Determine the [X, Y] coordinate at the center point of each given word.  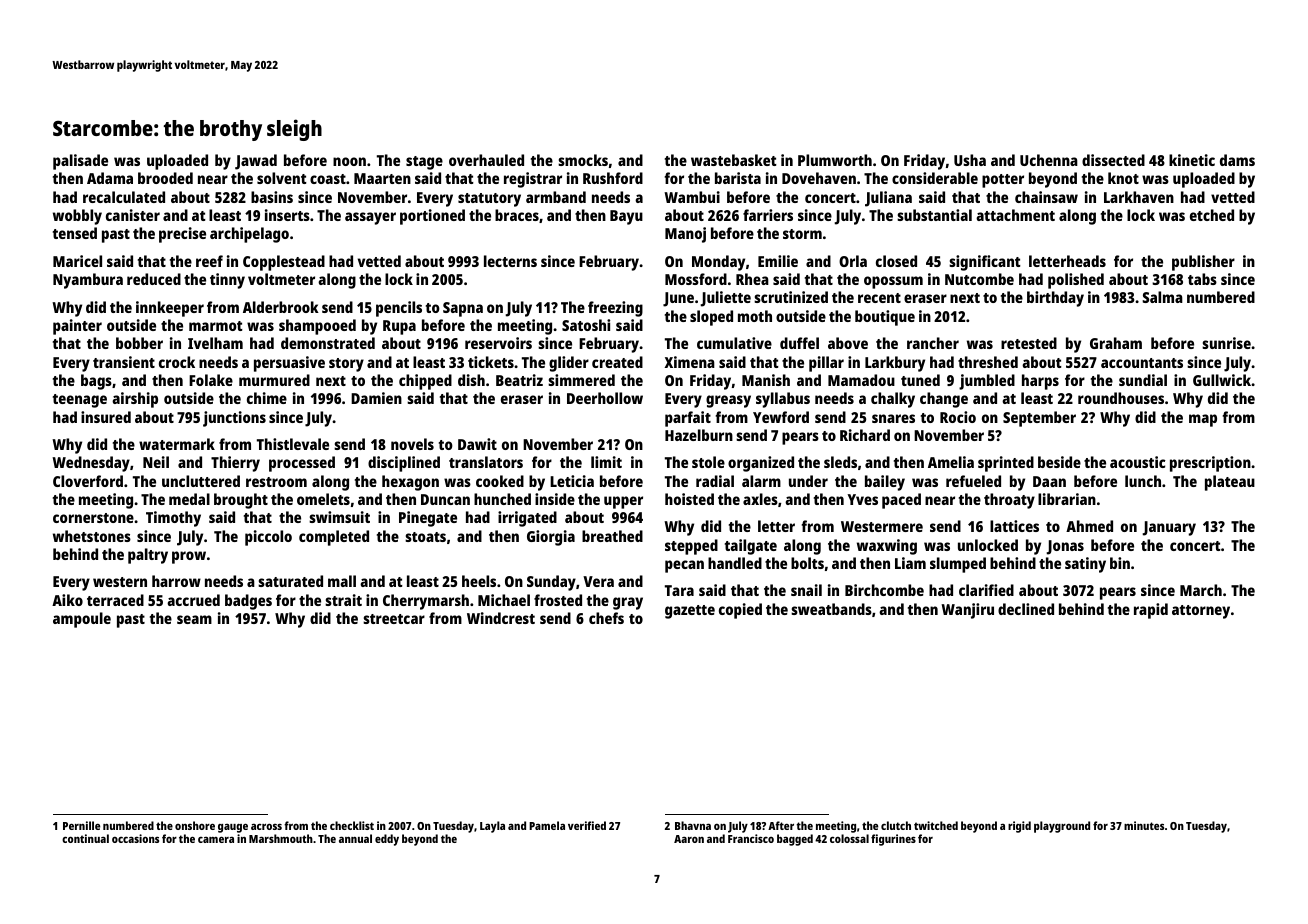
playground [1062, 827]
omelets [323, 499]
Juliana [888, 199]
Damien [376, 398]
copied [740, 611]
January [1169, 528]
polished [1076, 281]
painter [77, 327]
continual [85, 838]
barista [738, 178]
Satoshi [586, 325]
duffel [799, 343]
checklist [352, 825]
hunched [502, 499]
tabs [1202, 279]
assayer [370, 218]
